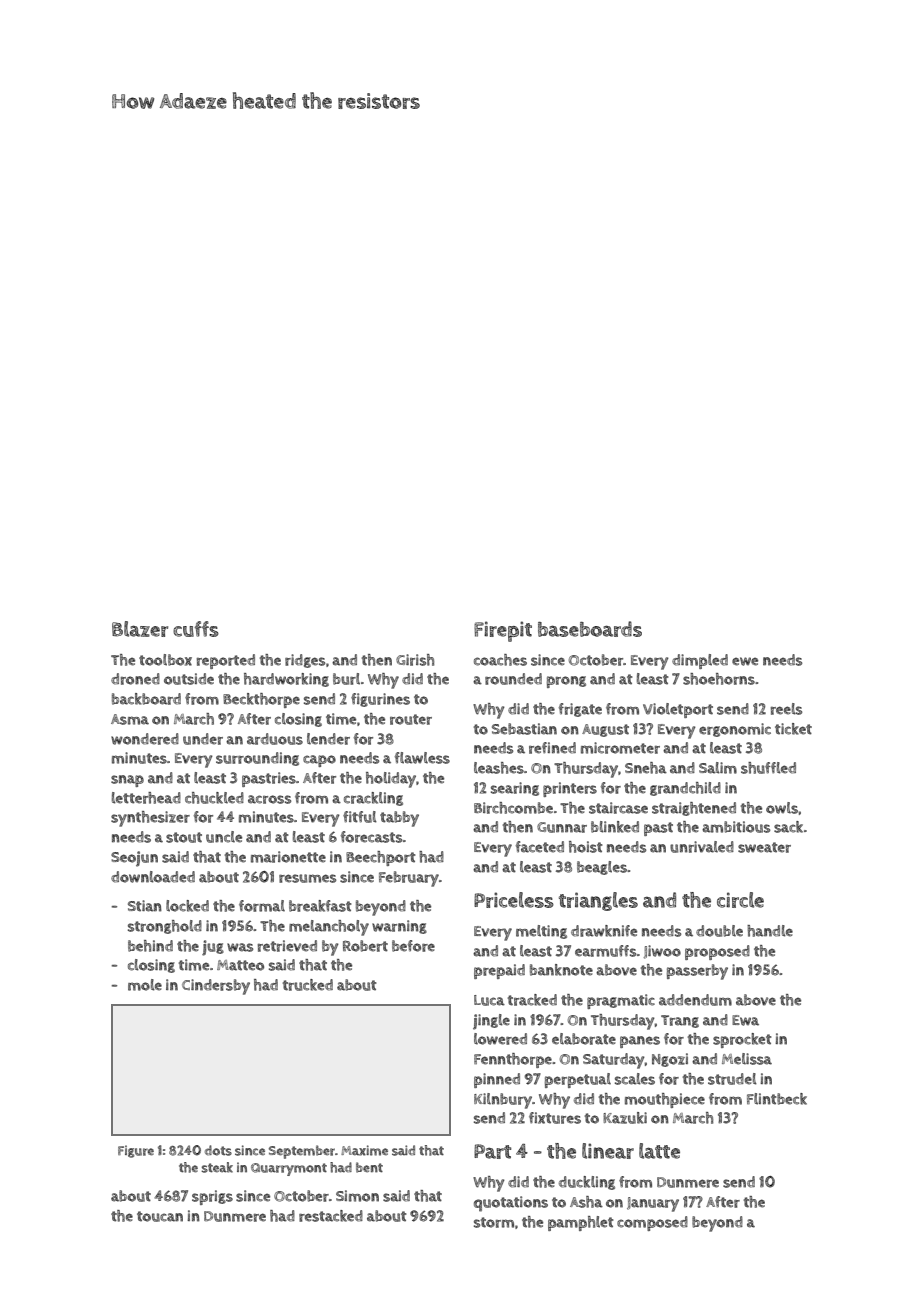 The image size is (924, 1308). Describe the element at coordinates (770, 931) in the image. I see `handle` at that location.
